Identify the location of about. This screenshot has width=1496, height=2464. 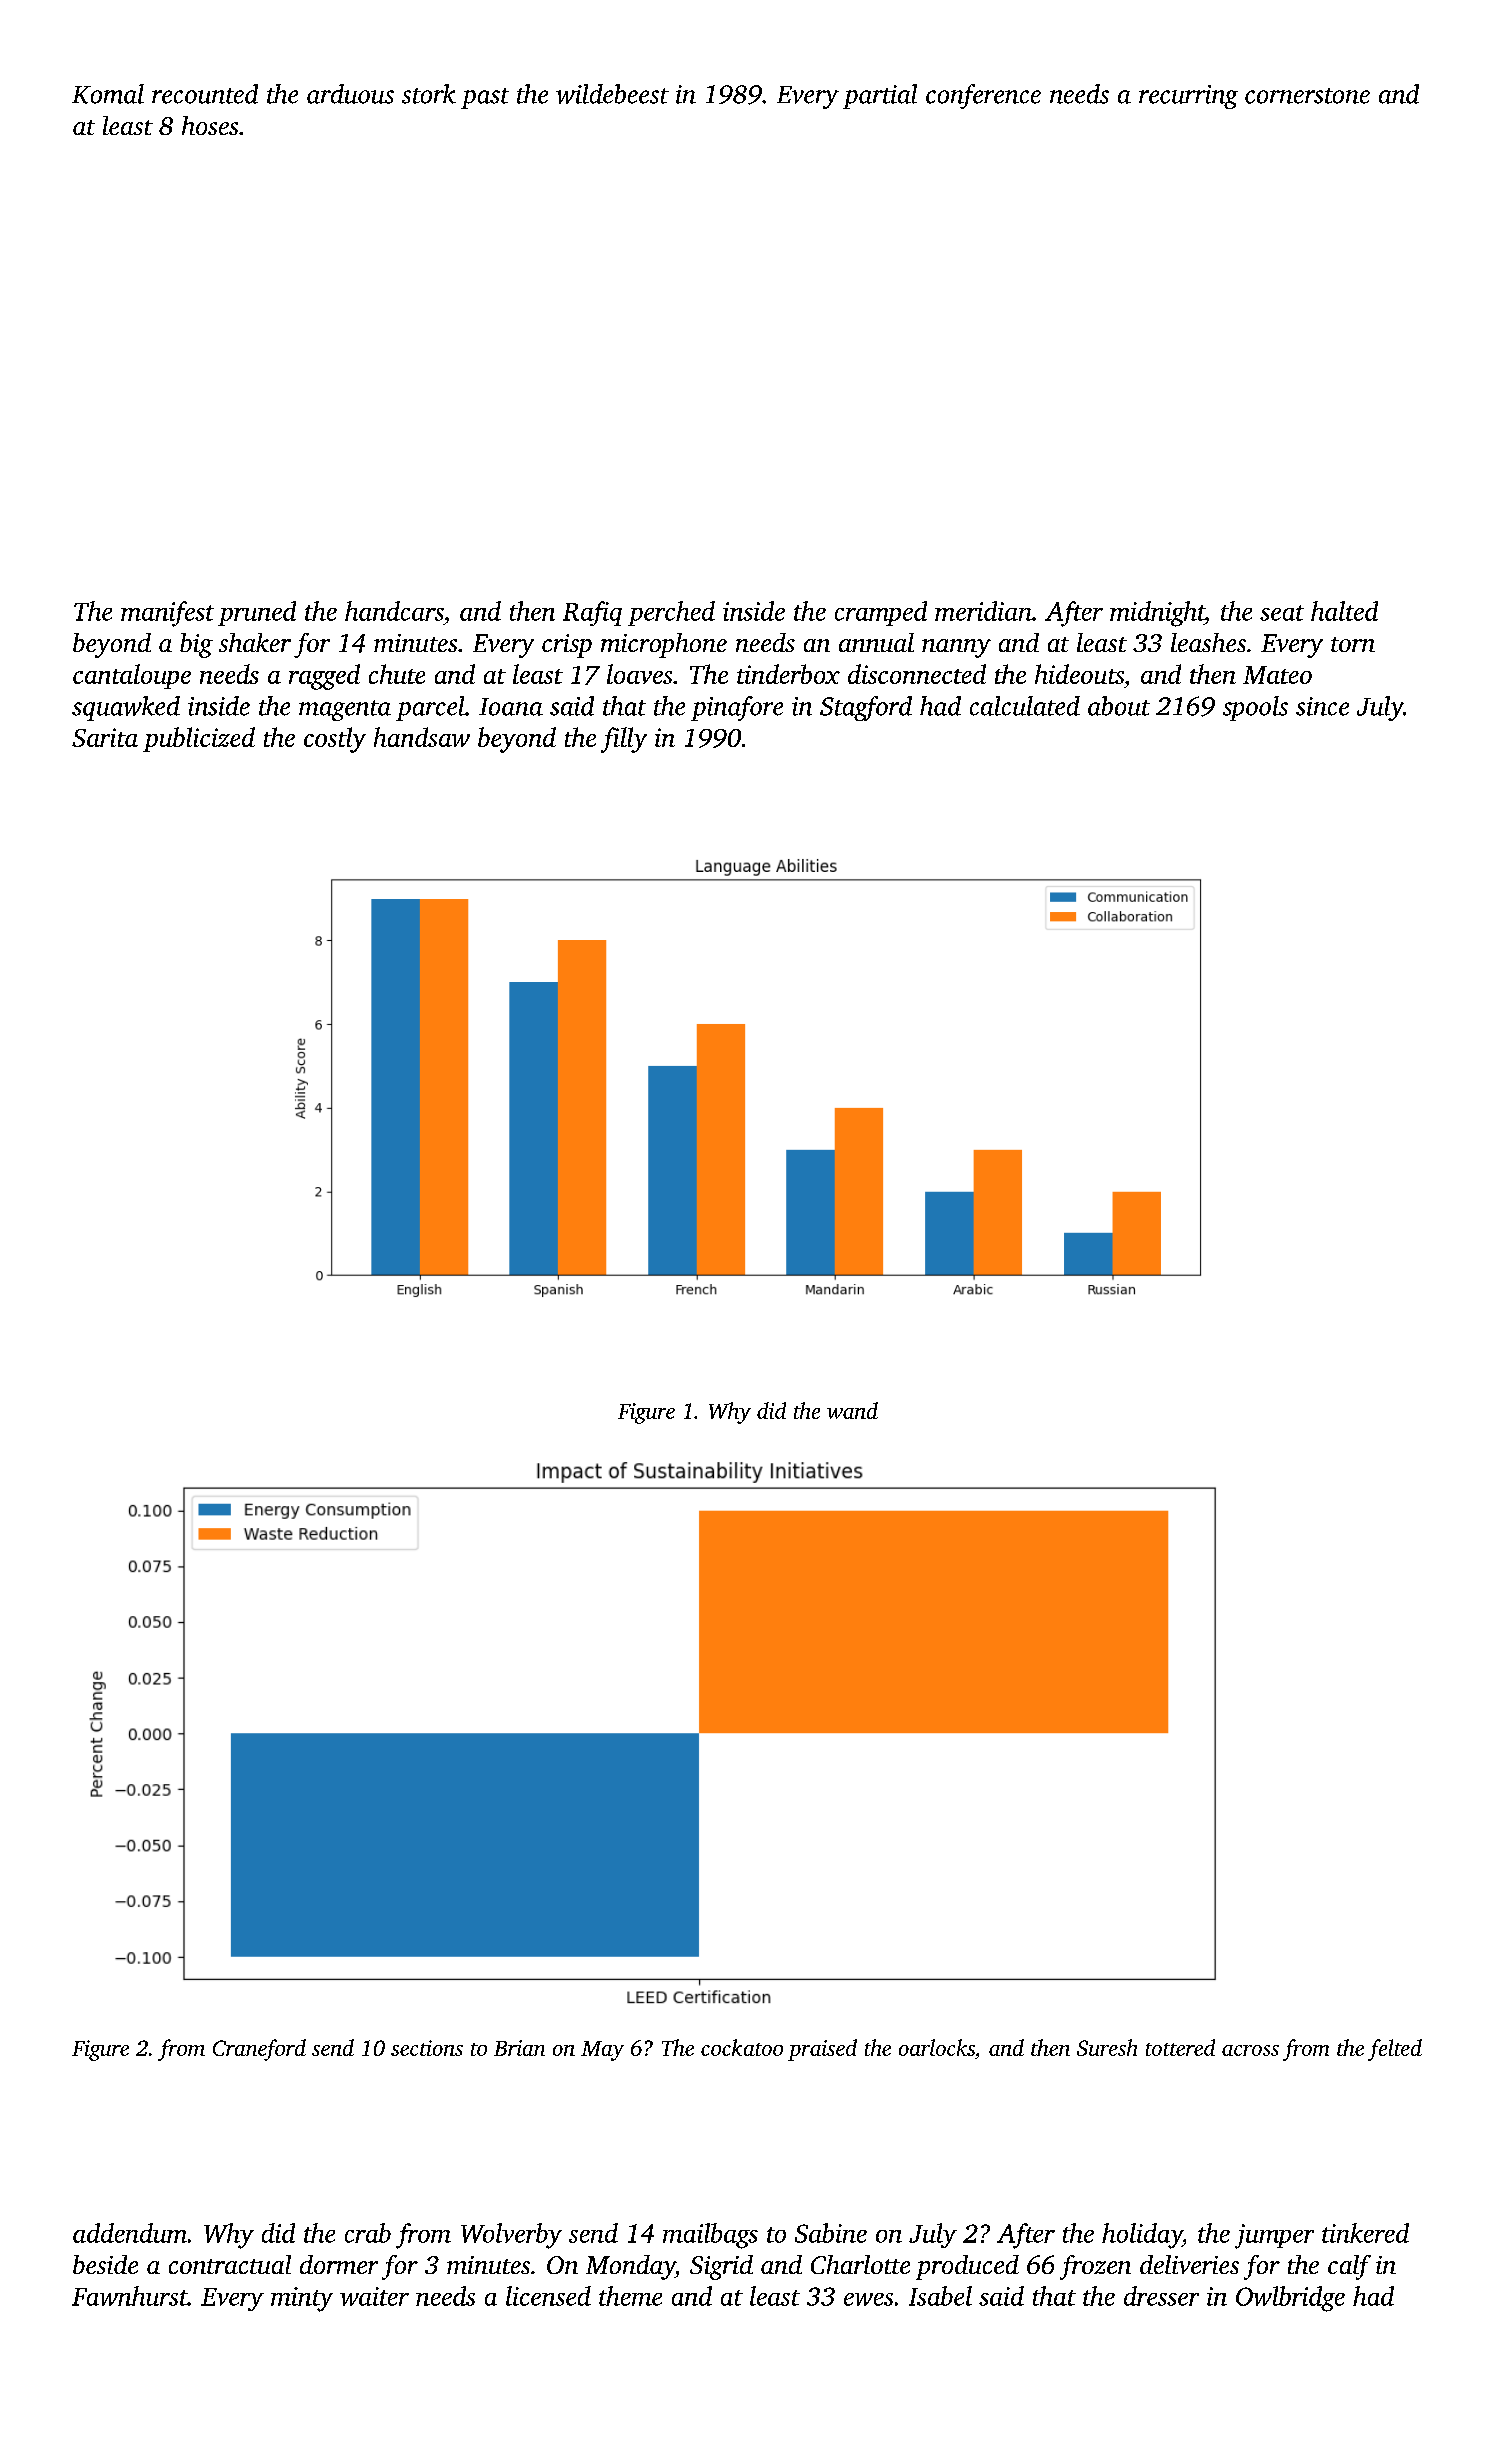
(1119, 706).
